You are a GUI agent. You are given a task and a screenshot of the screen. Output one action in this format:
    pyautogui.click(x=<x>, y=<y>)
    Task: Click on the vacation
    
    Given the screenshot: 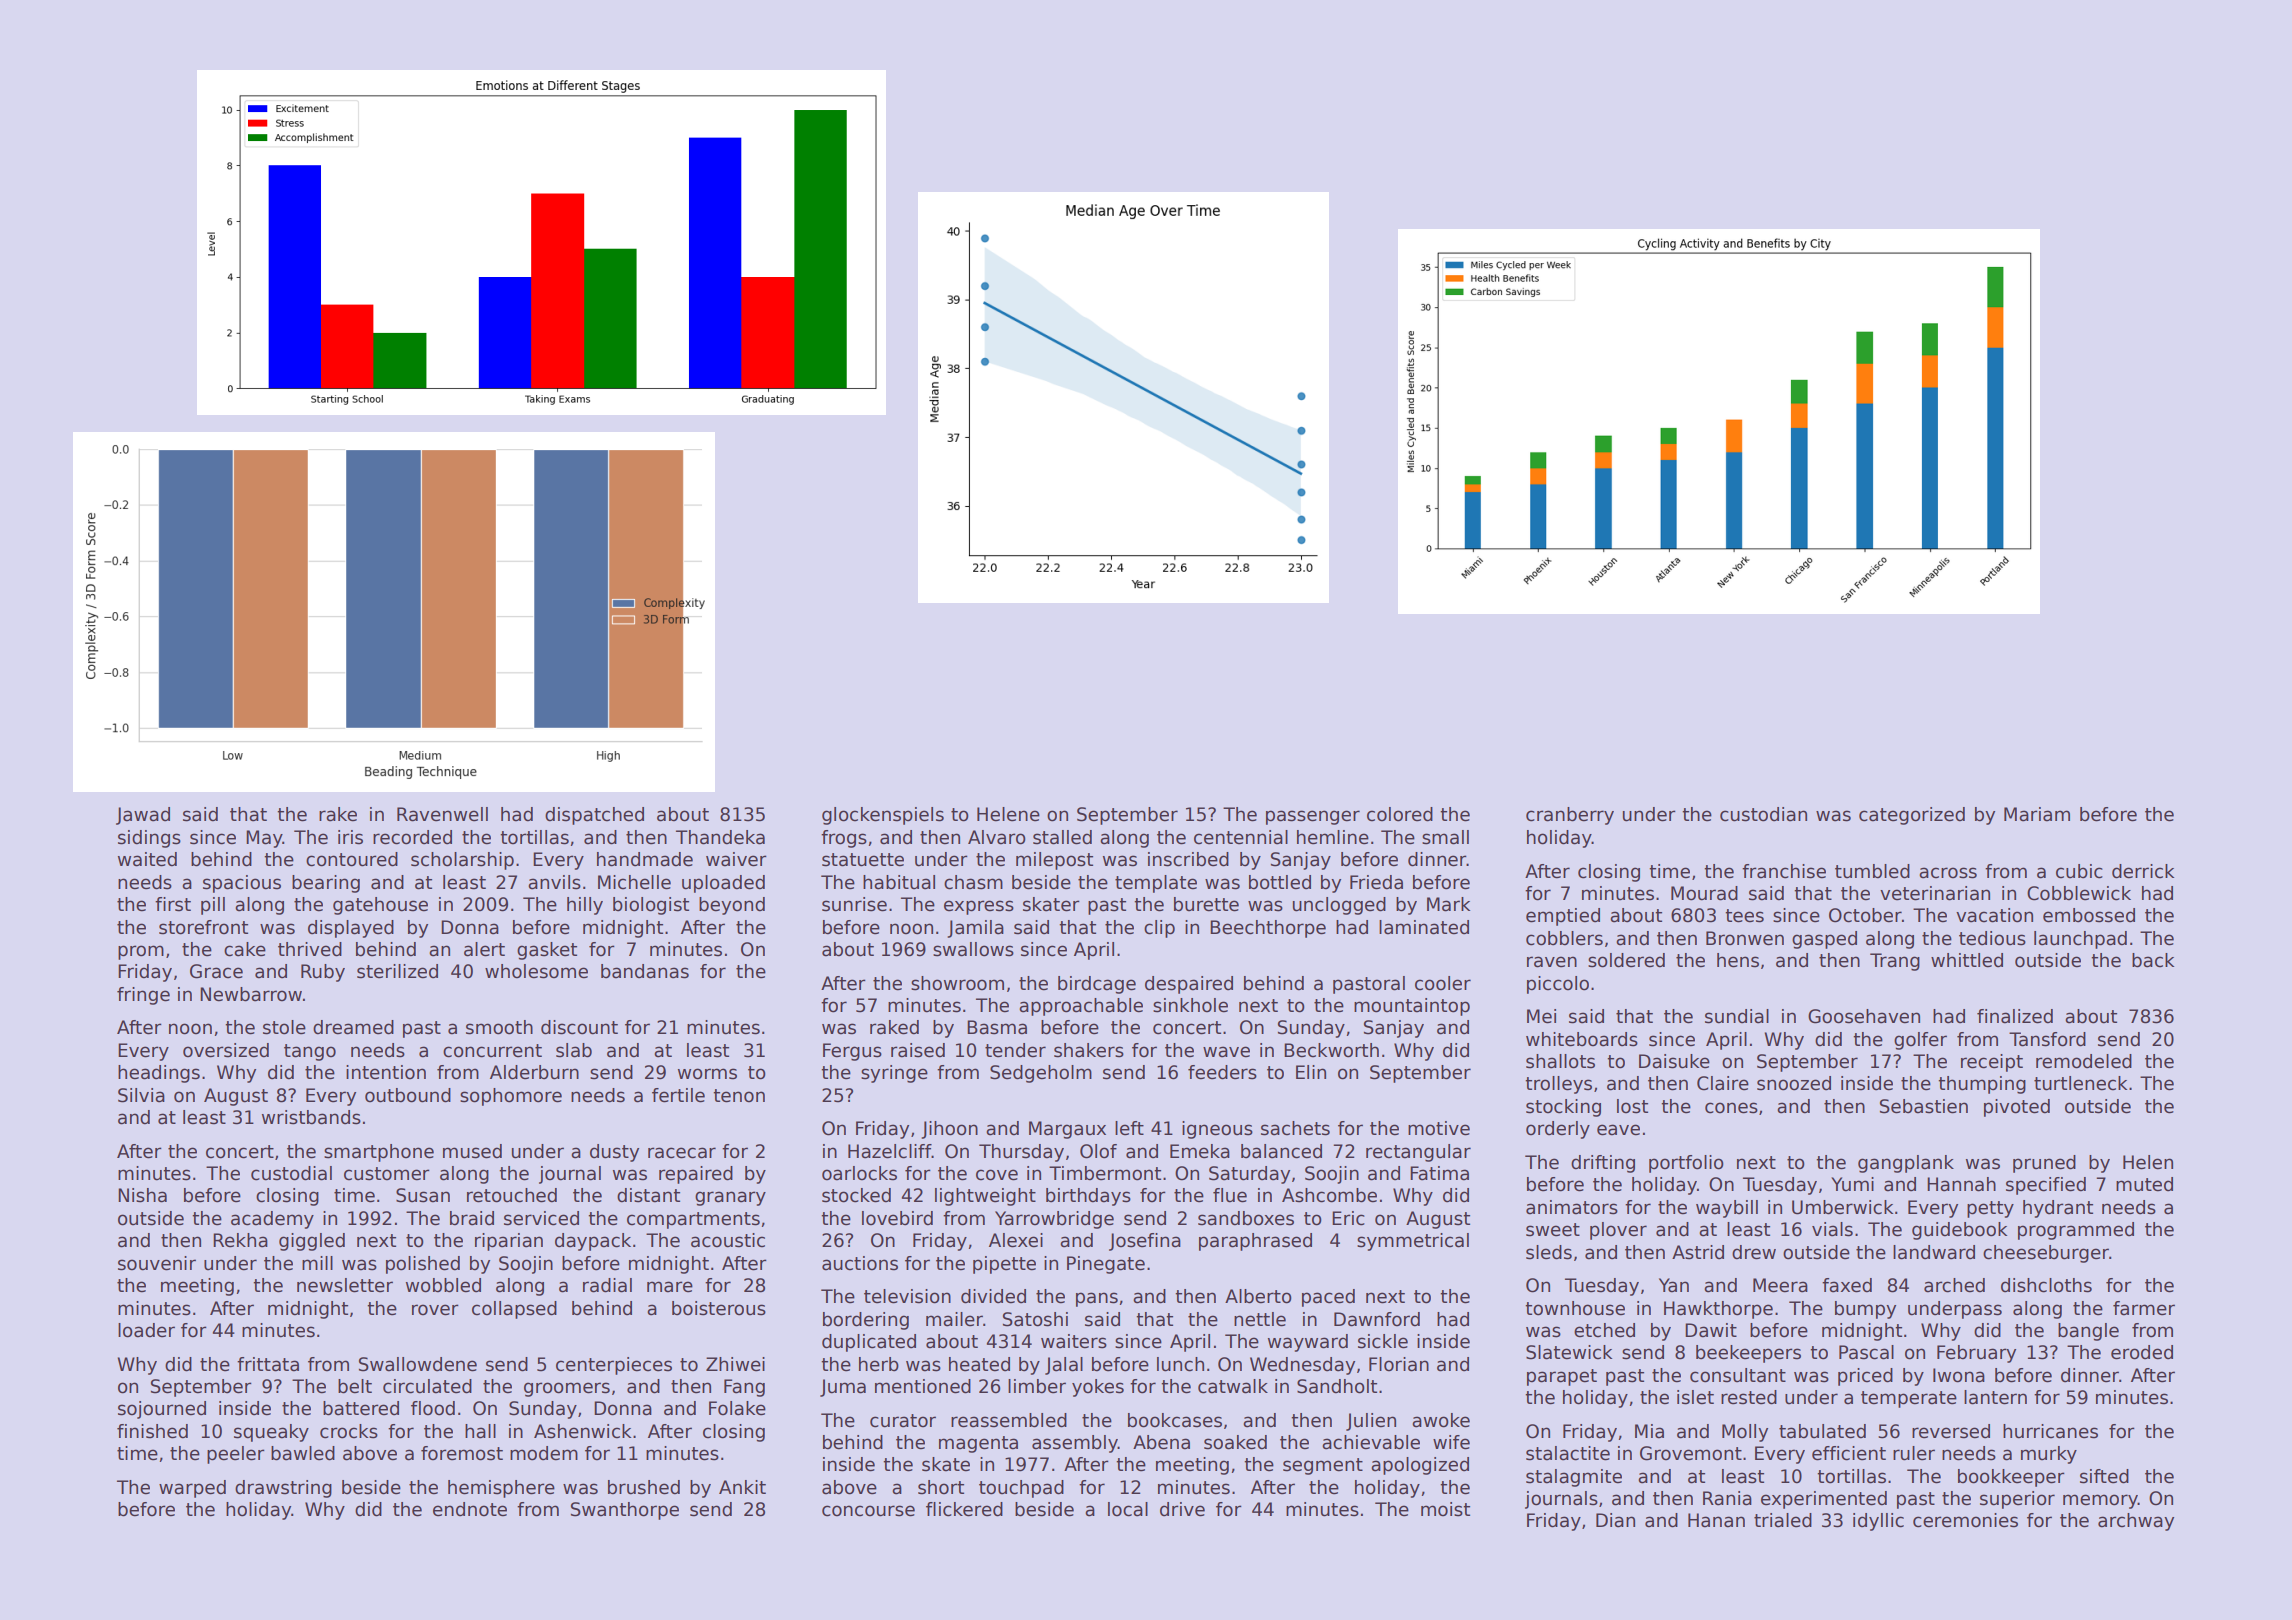 What is the action you would take?
    pyautogui.click(x=1994, y=915)
